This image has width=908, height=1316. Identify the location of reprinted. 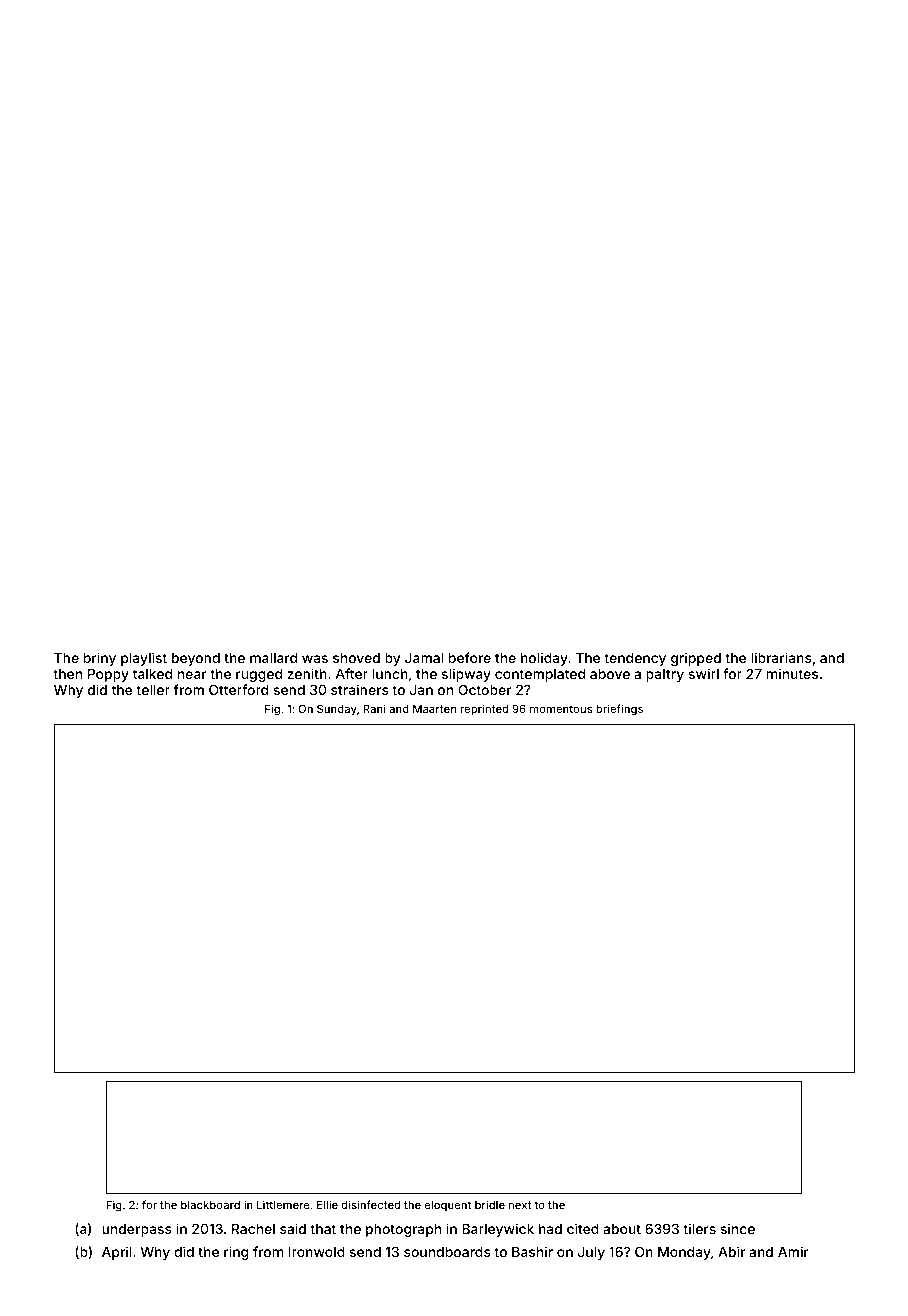
(484, 709).
